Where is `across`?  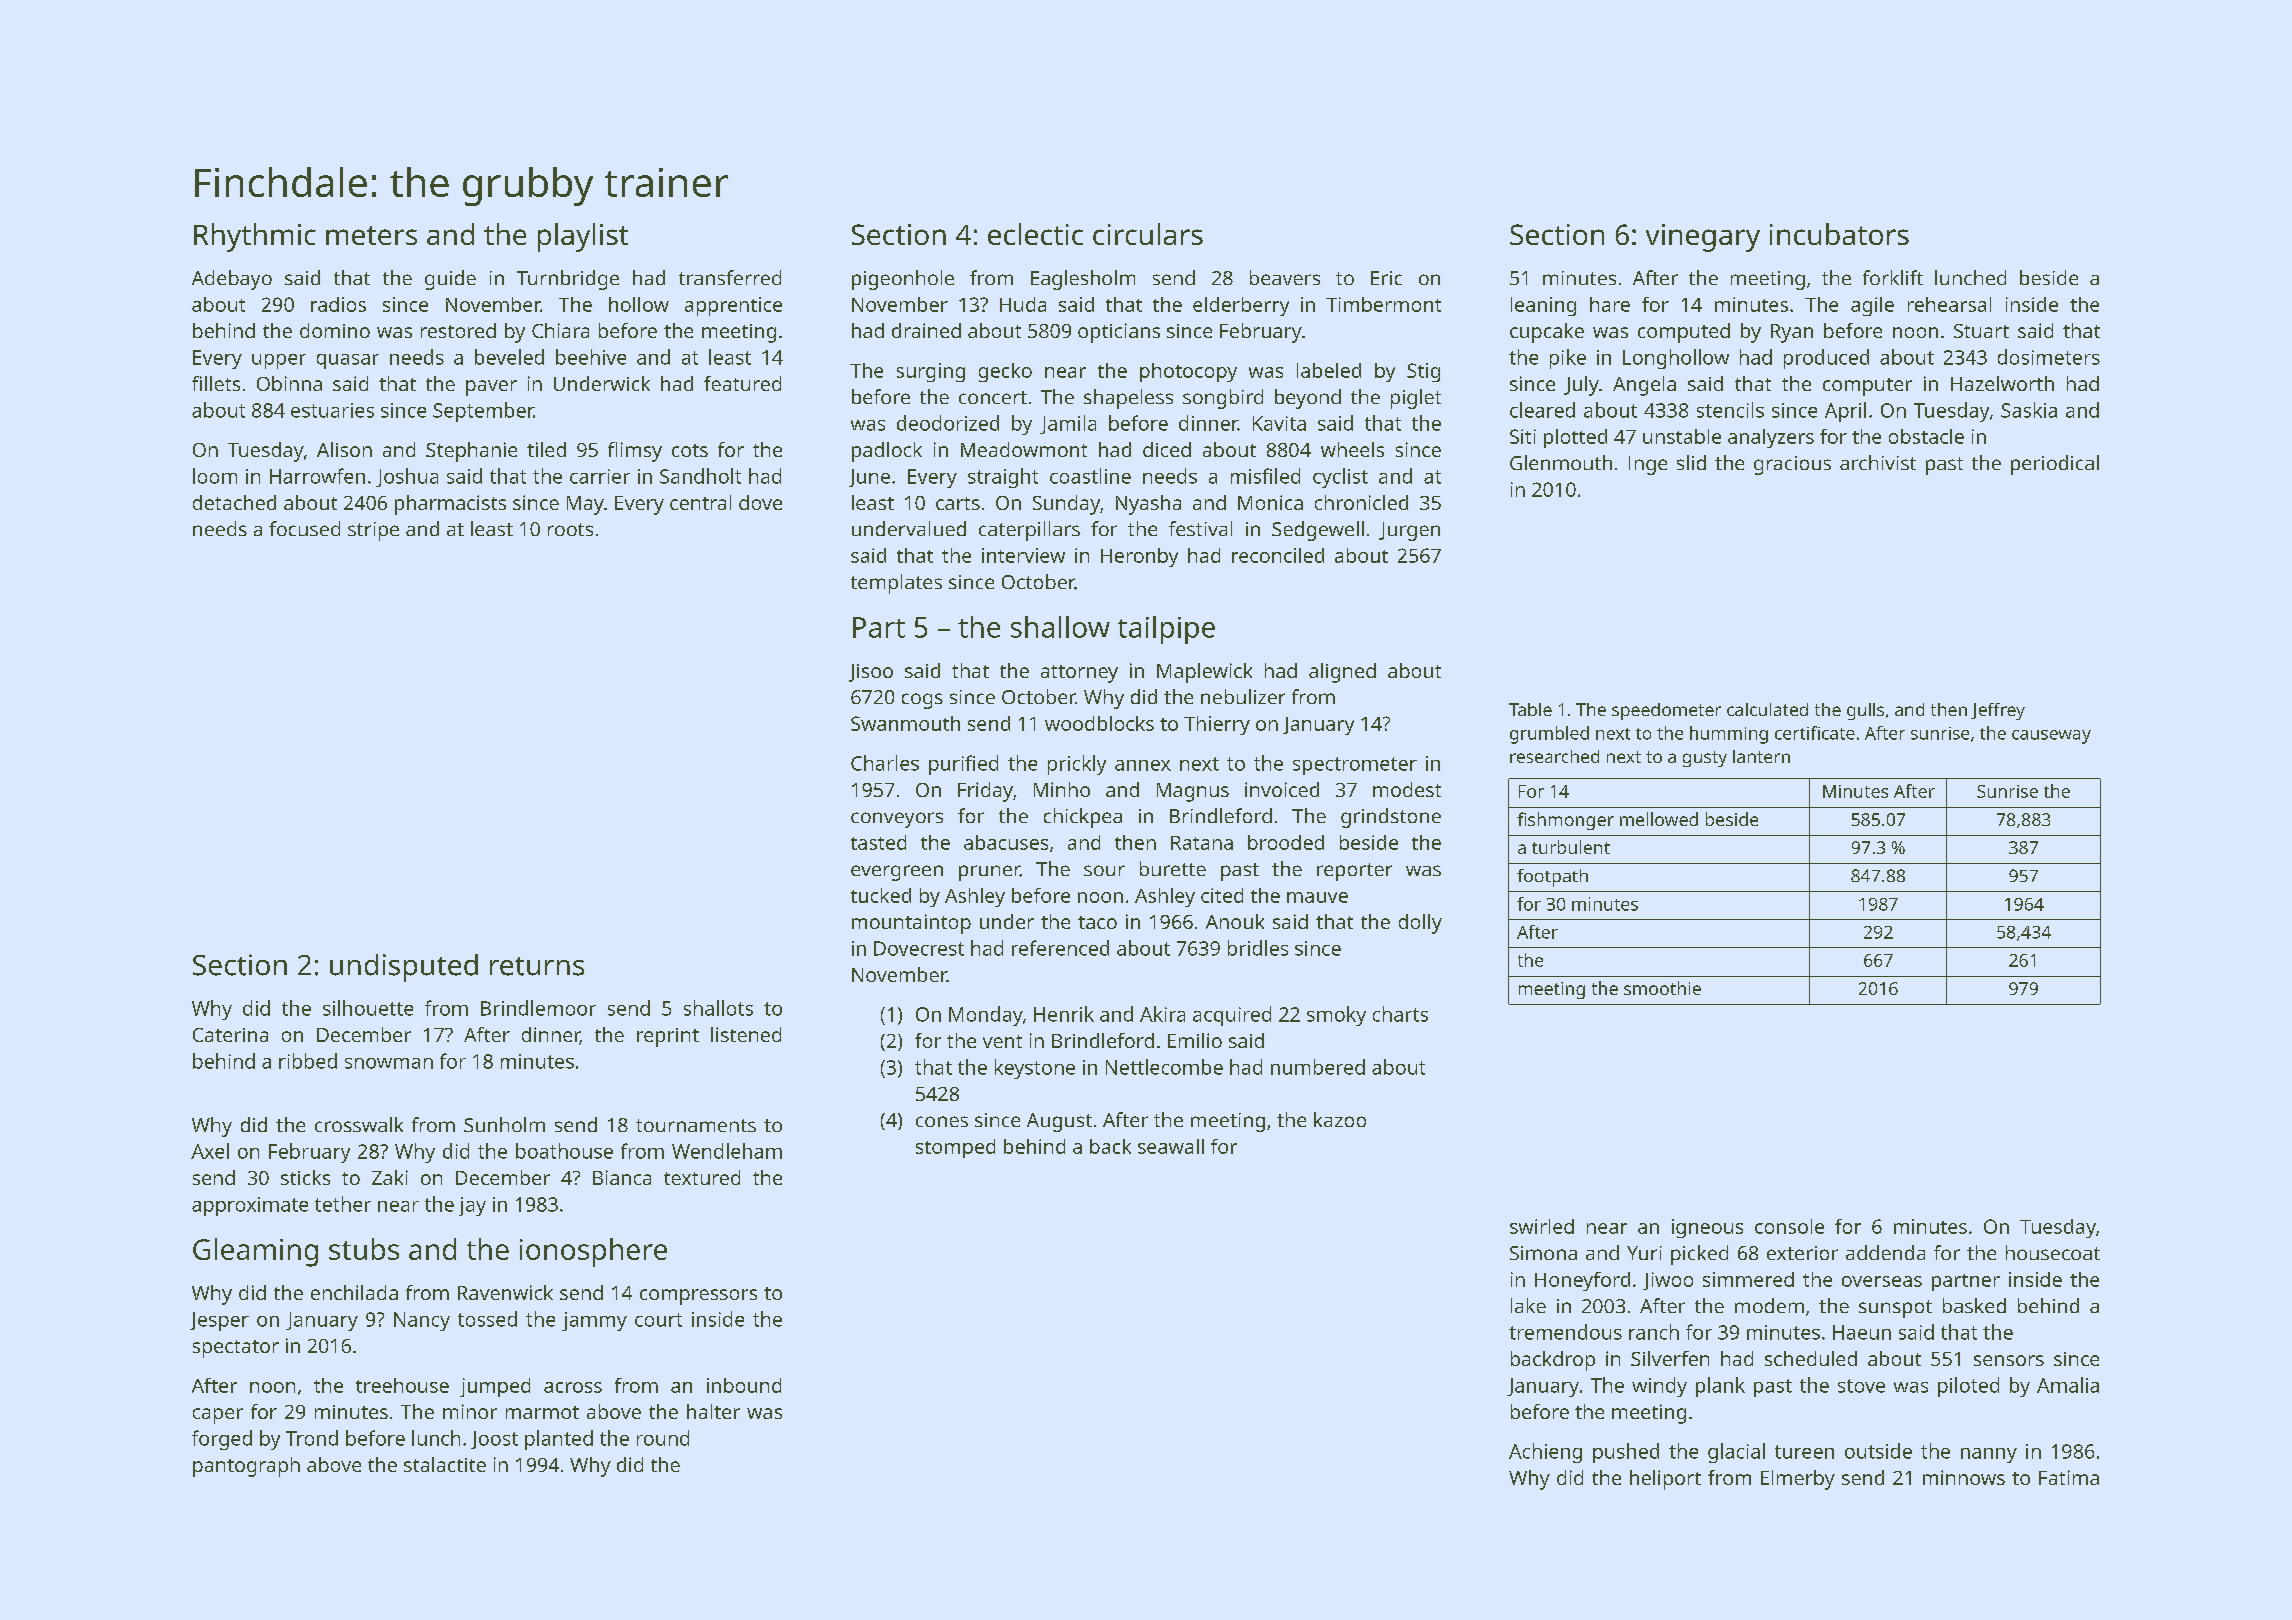
across is located at coordinates (573, 1387).
